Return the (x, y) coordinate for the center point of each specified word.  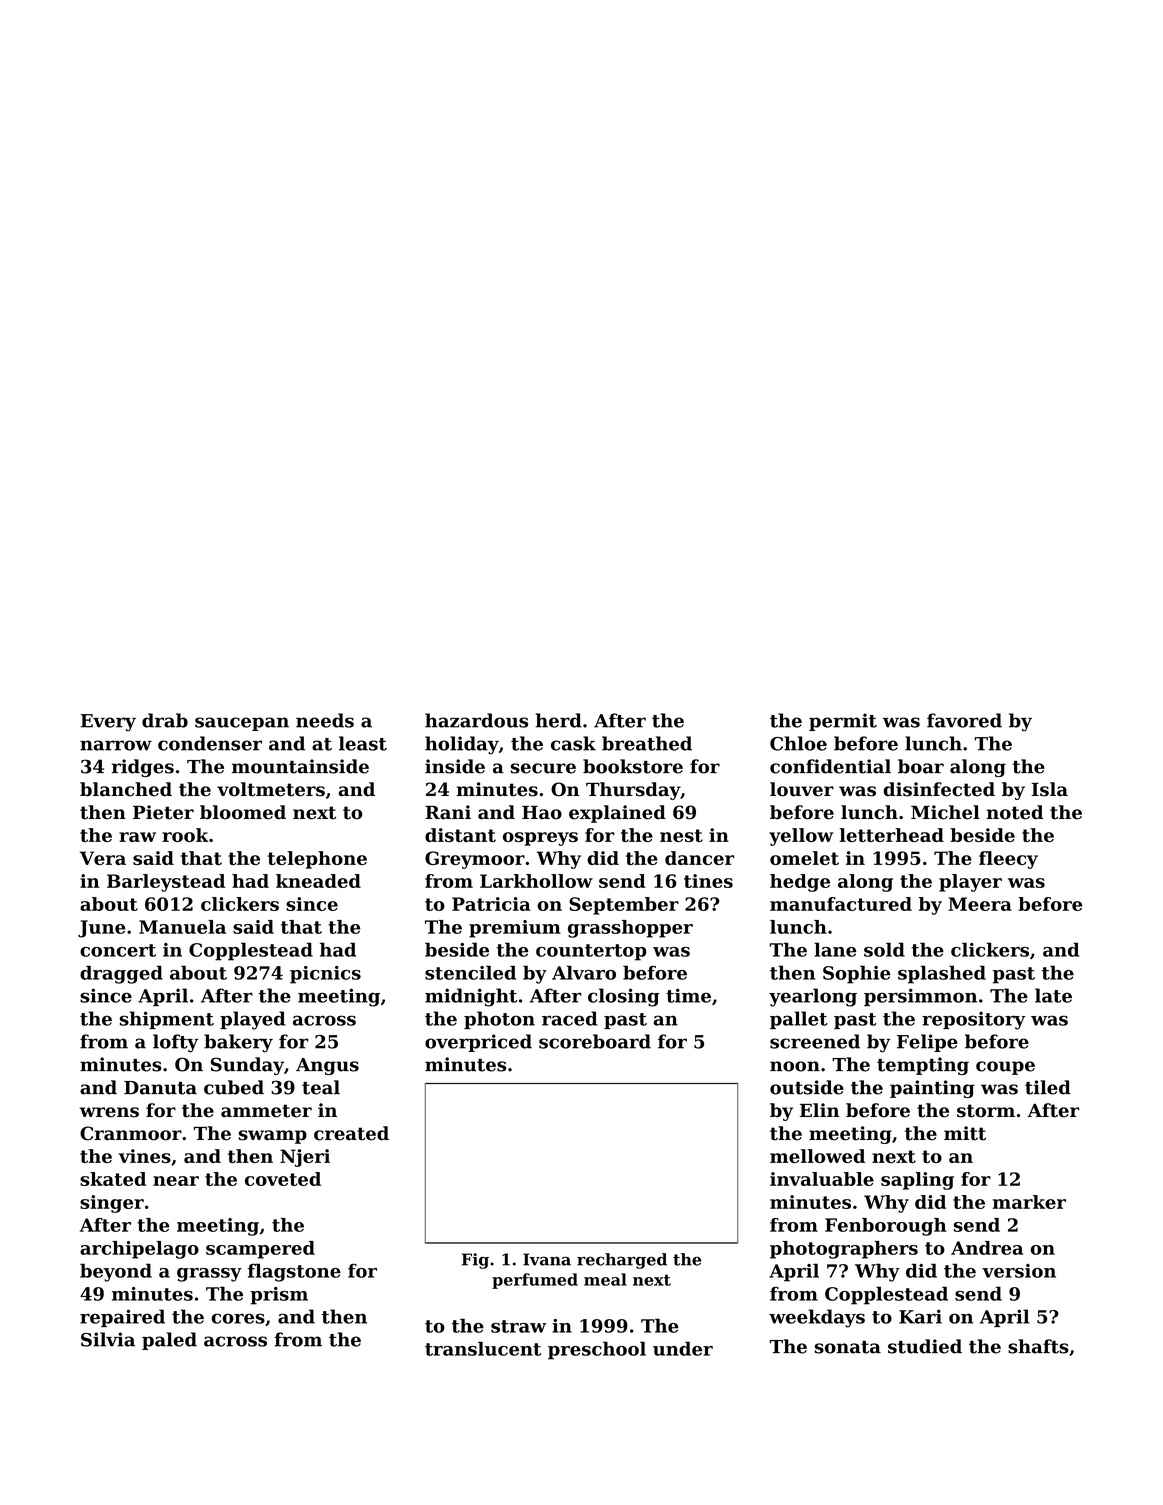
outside (807, 1087)
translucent (483, 1348)
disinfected (939, 789)
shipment (167, 1020)
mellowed (817, 1156)
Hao (542, 813)
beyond (116, 1272)
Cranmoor (131, 1133)
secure (543, 768)
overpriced (478, 1043)
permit (843, 722)
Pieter (163, 812)
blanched (126, 789)
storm (986, 1111)
